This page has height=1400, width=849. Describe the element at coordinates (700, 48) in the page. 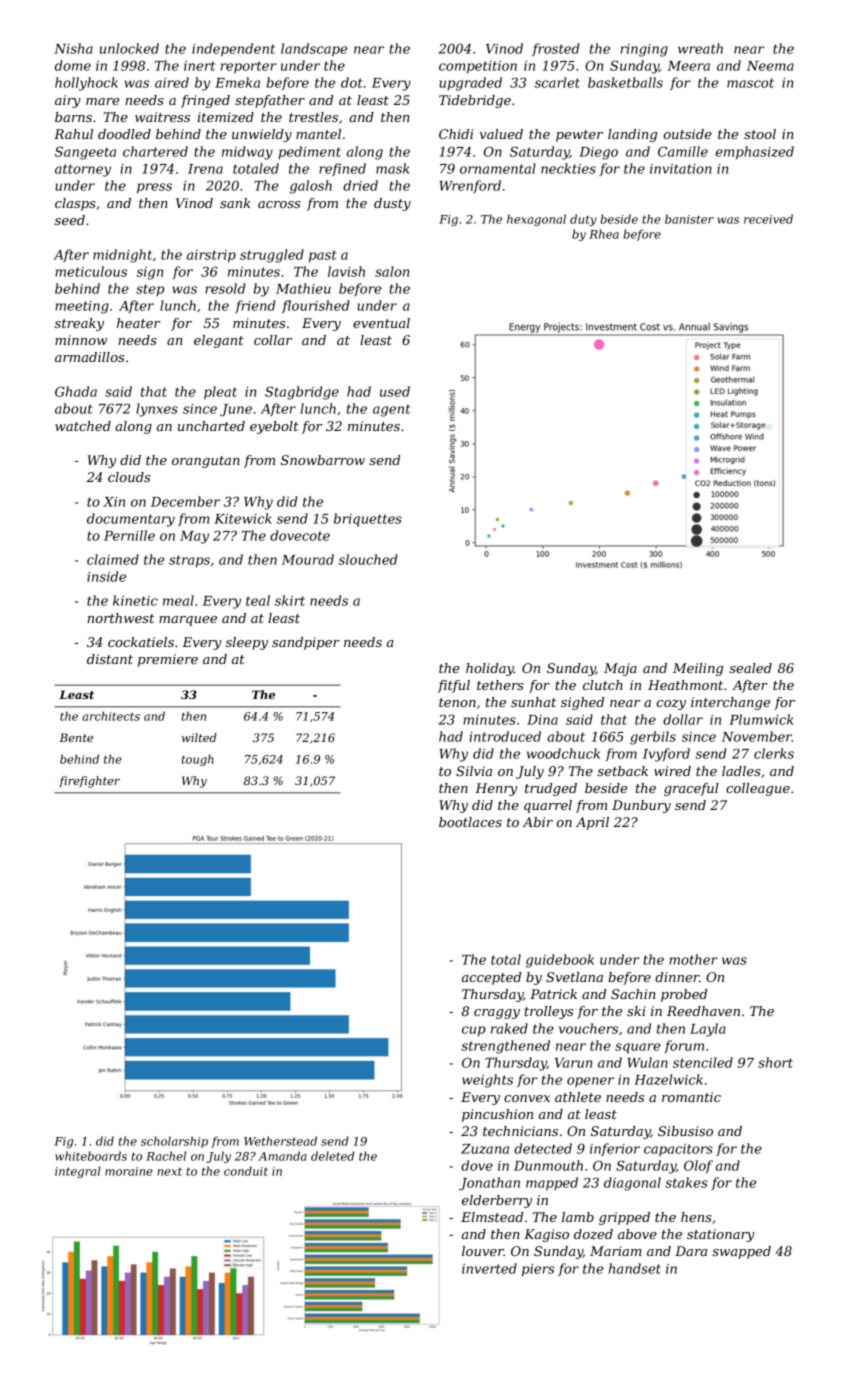

I see `wreath` at that location.
